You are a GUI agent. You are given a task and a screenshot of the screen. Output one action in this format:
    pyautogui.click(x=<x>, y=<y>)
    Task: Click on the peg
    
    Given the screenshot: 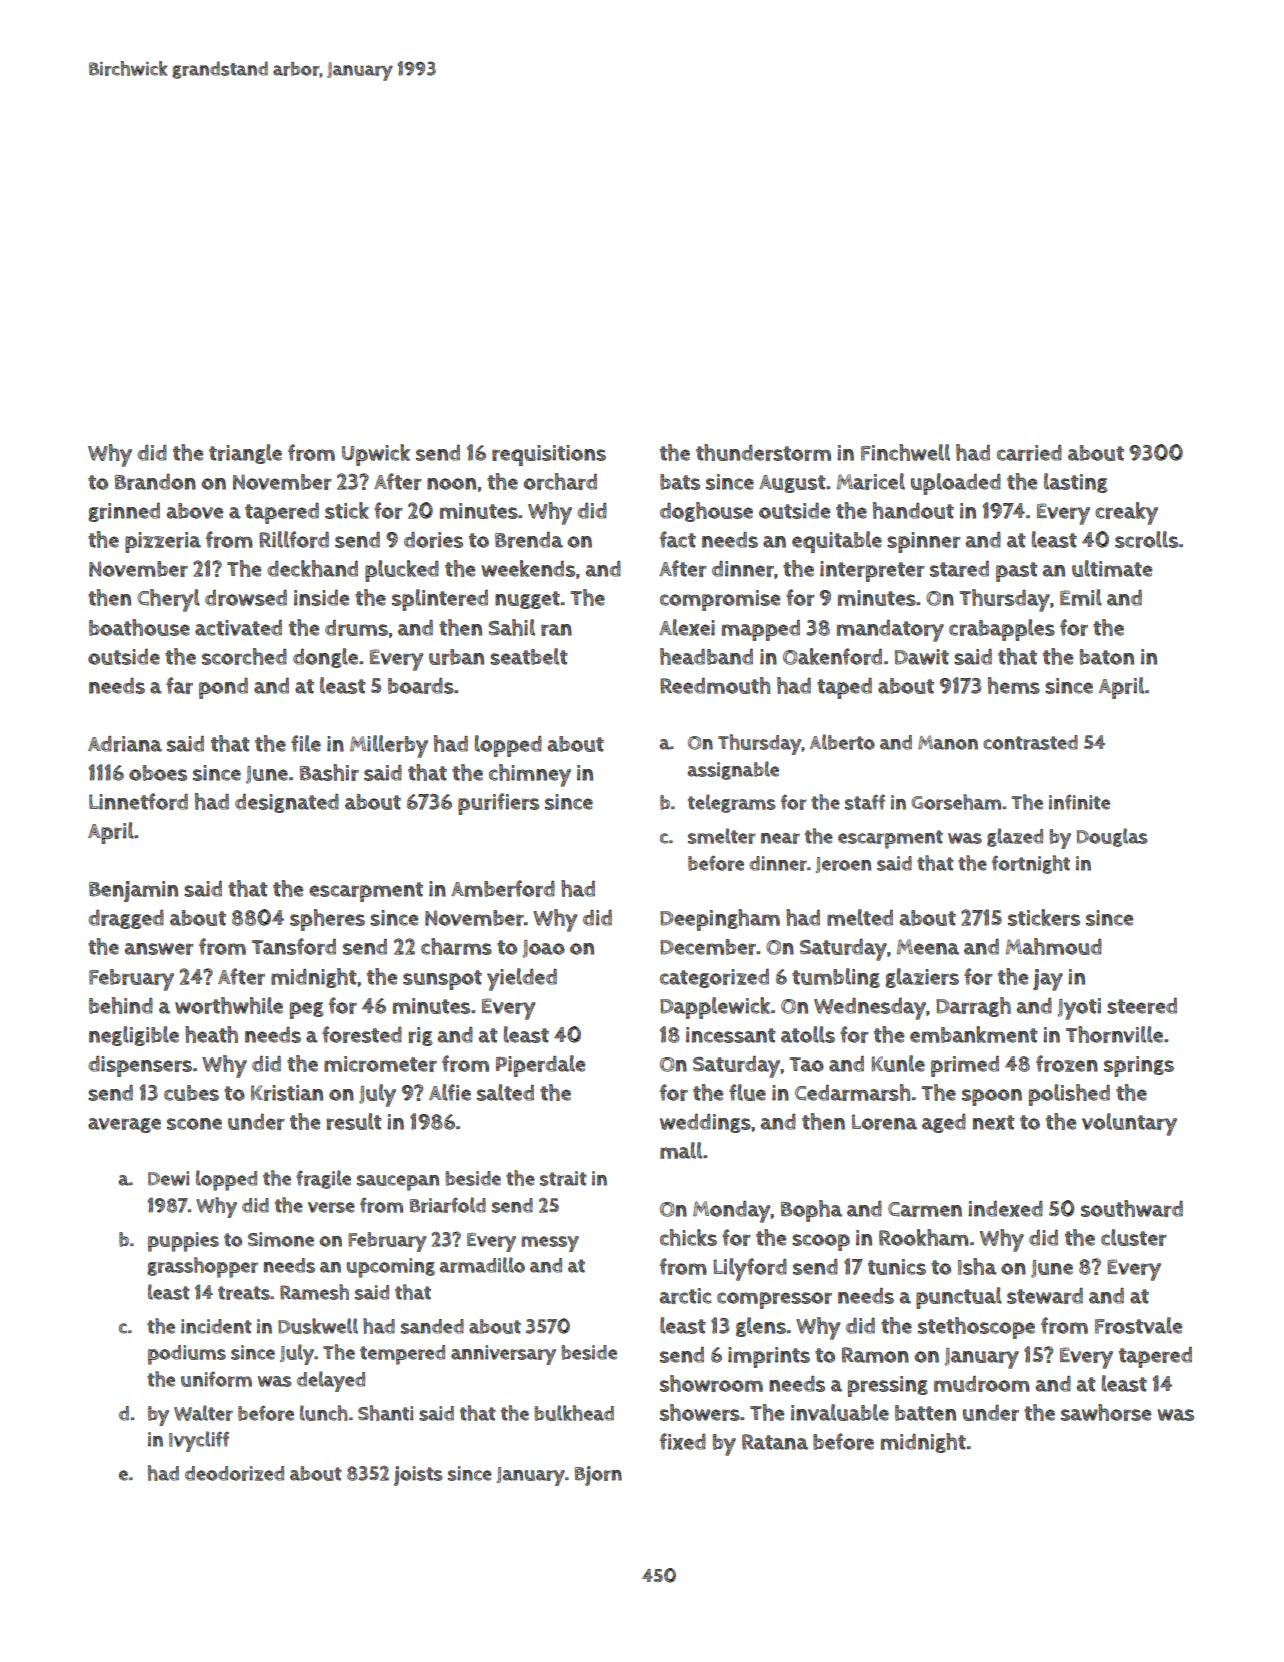 What is the action you would take?
    pyautogui.click(x=307, y=1010)
